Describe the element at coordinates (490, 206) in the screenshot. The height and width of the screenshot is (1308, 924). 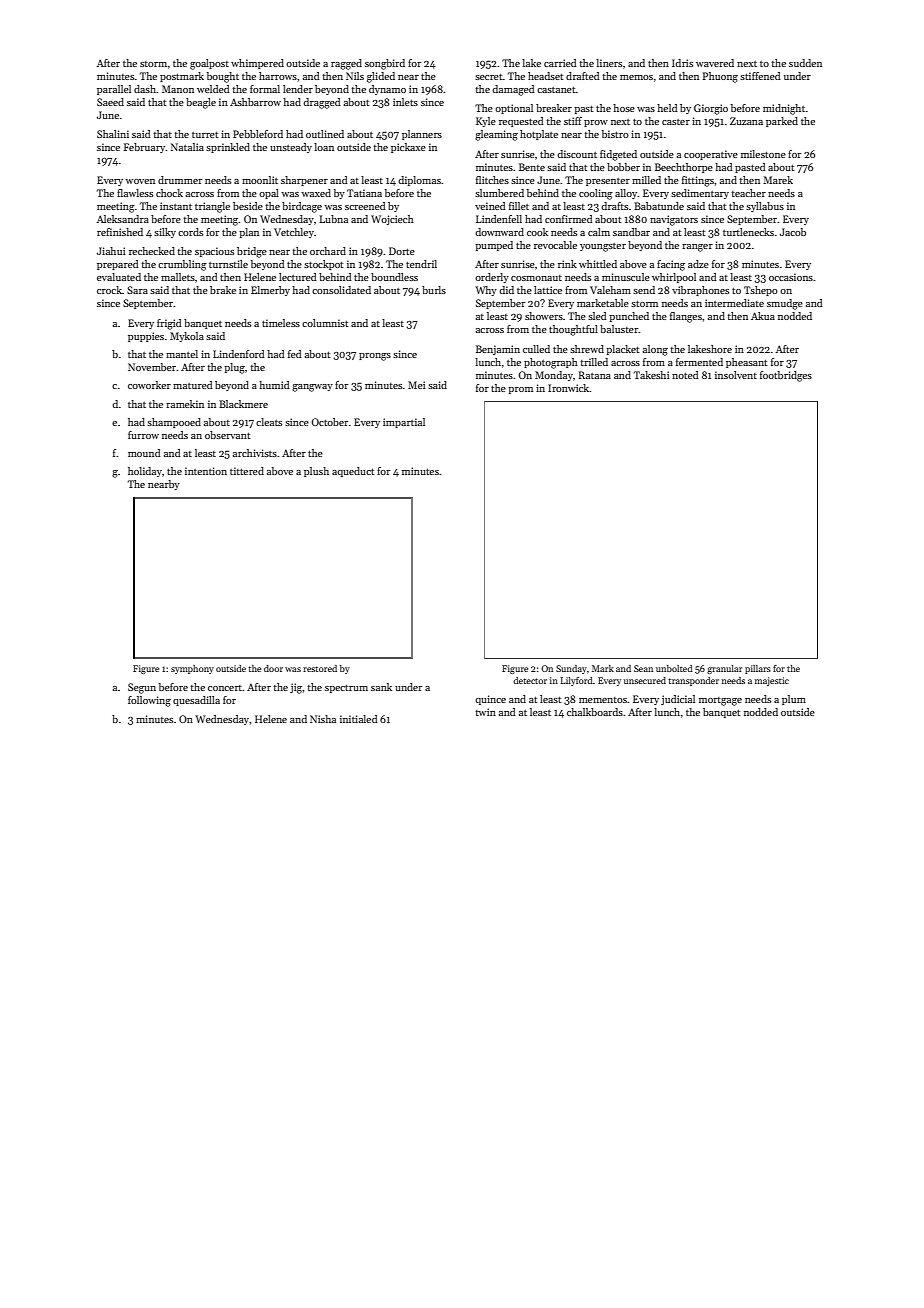
I see `veined` at that location.
